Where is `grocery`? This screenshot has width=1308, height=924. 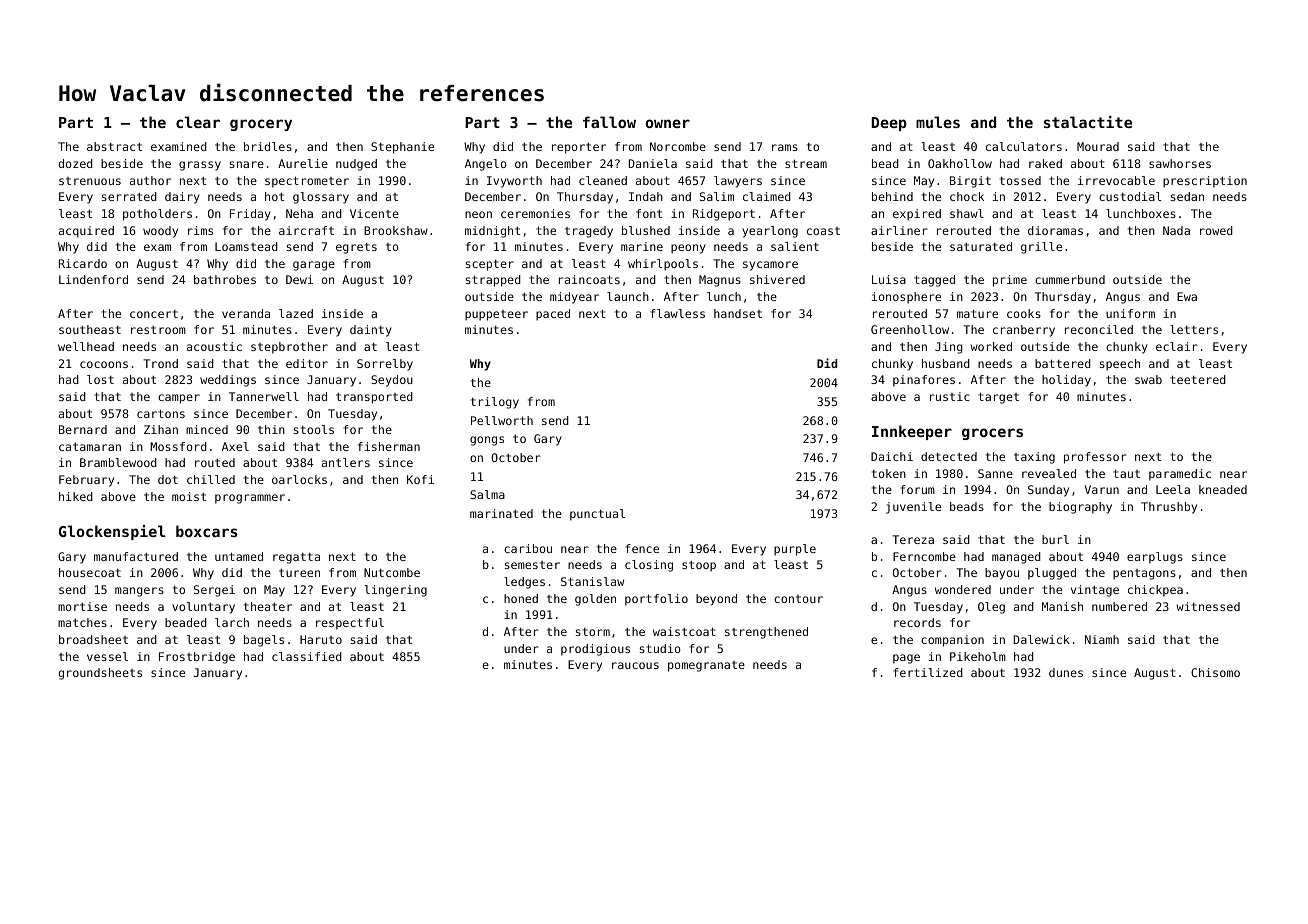 grocery is located at coordinates (261, 125).
